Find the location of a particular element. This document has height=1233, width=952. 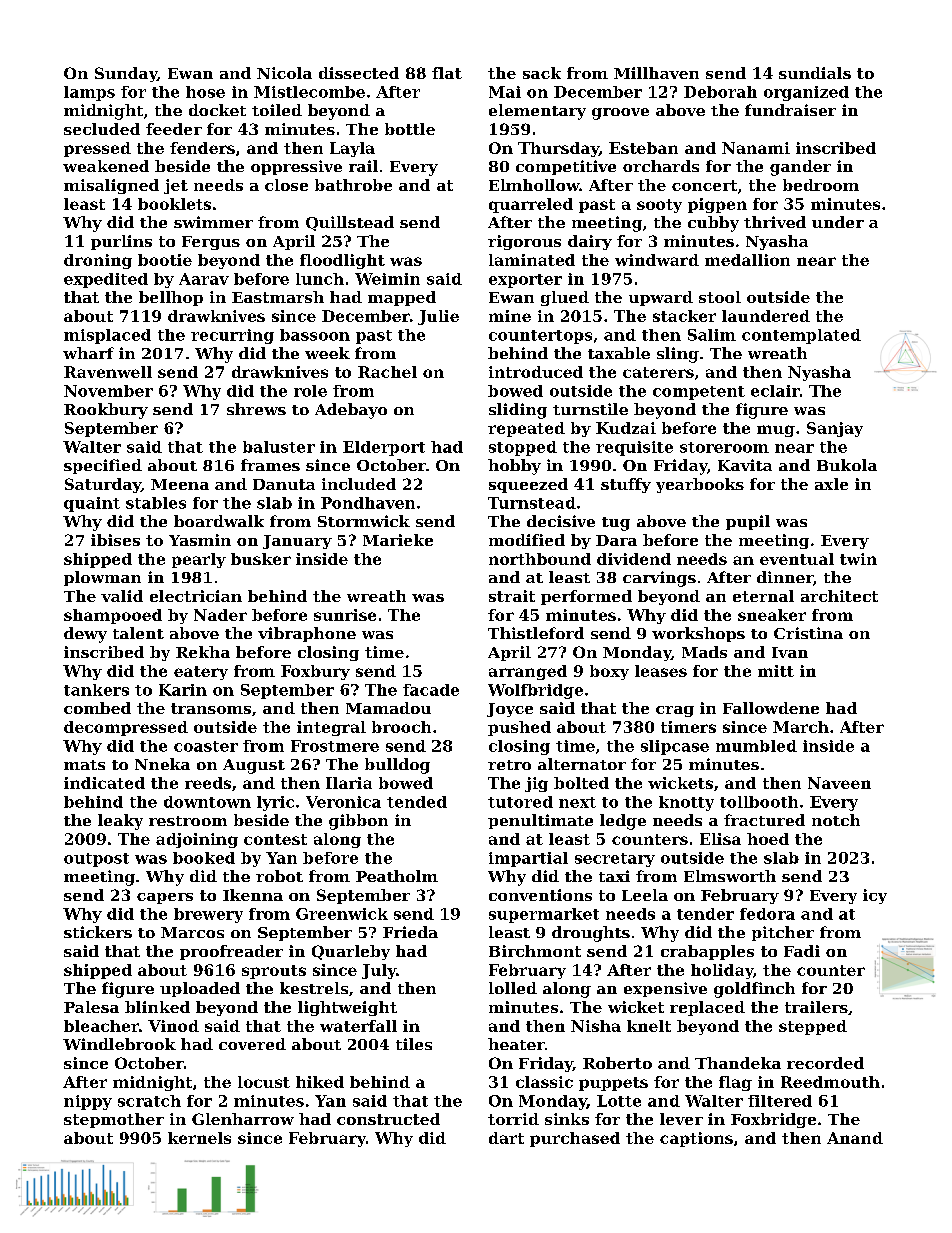

Pondhaven is located at coordinates (368, 503).
